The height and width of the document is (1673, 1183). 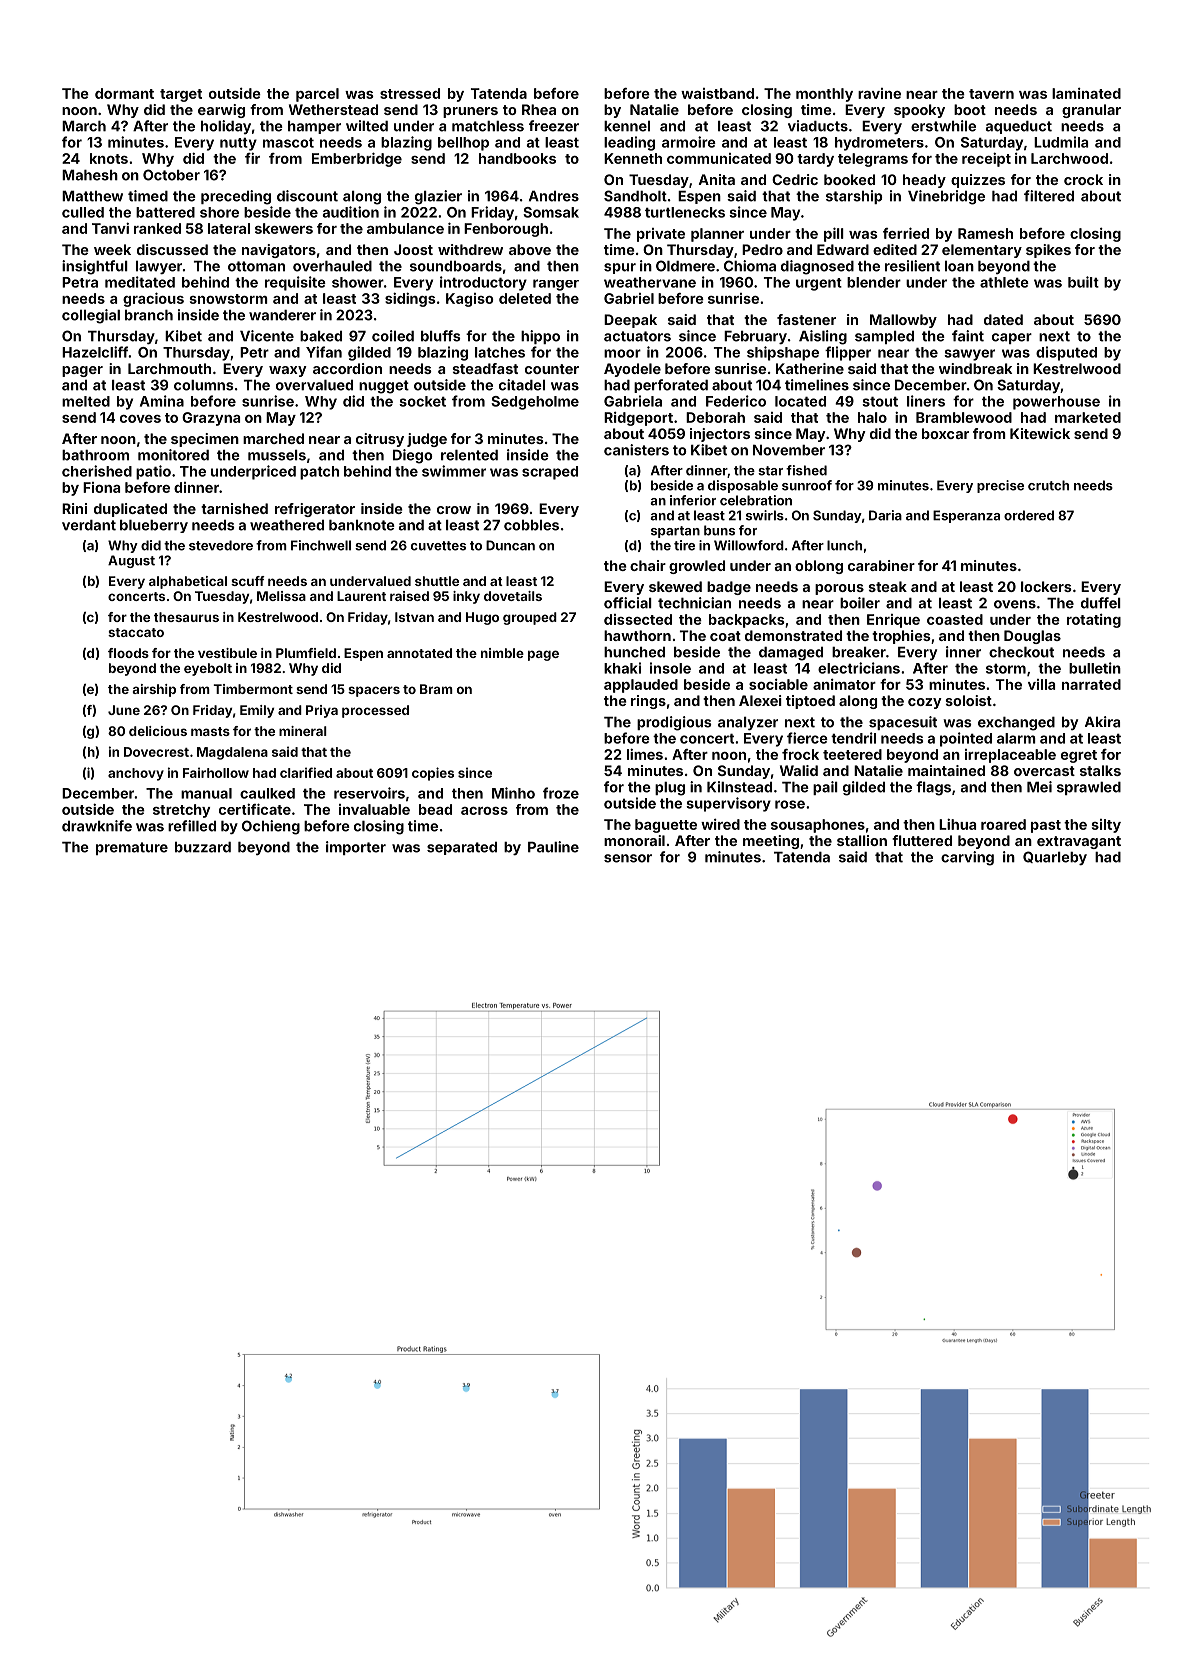 What do you see at coordinates (628, 858) in the document?
I see `sensor` at bounding box center [628, 858].
